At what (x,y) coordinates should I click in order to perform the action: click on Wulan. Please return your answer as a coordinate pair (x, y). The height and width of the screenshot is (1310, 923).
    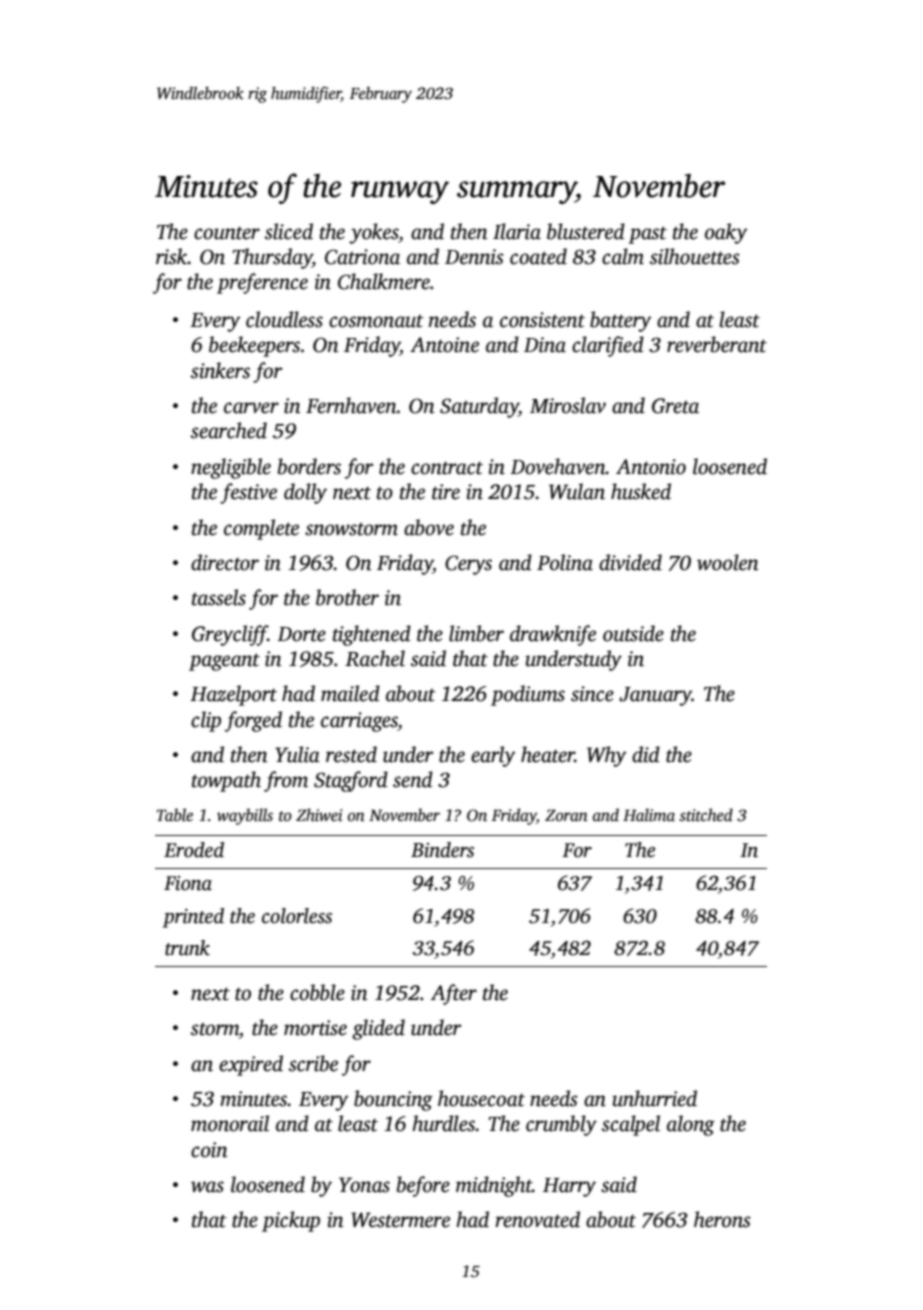
    Looking at the image, I should click on (577, 491).
